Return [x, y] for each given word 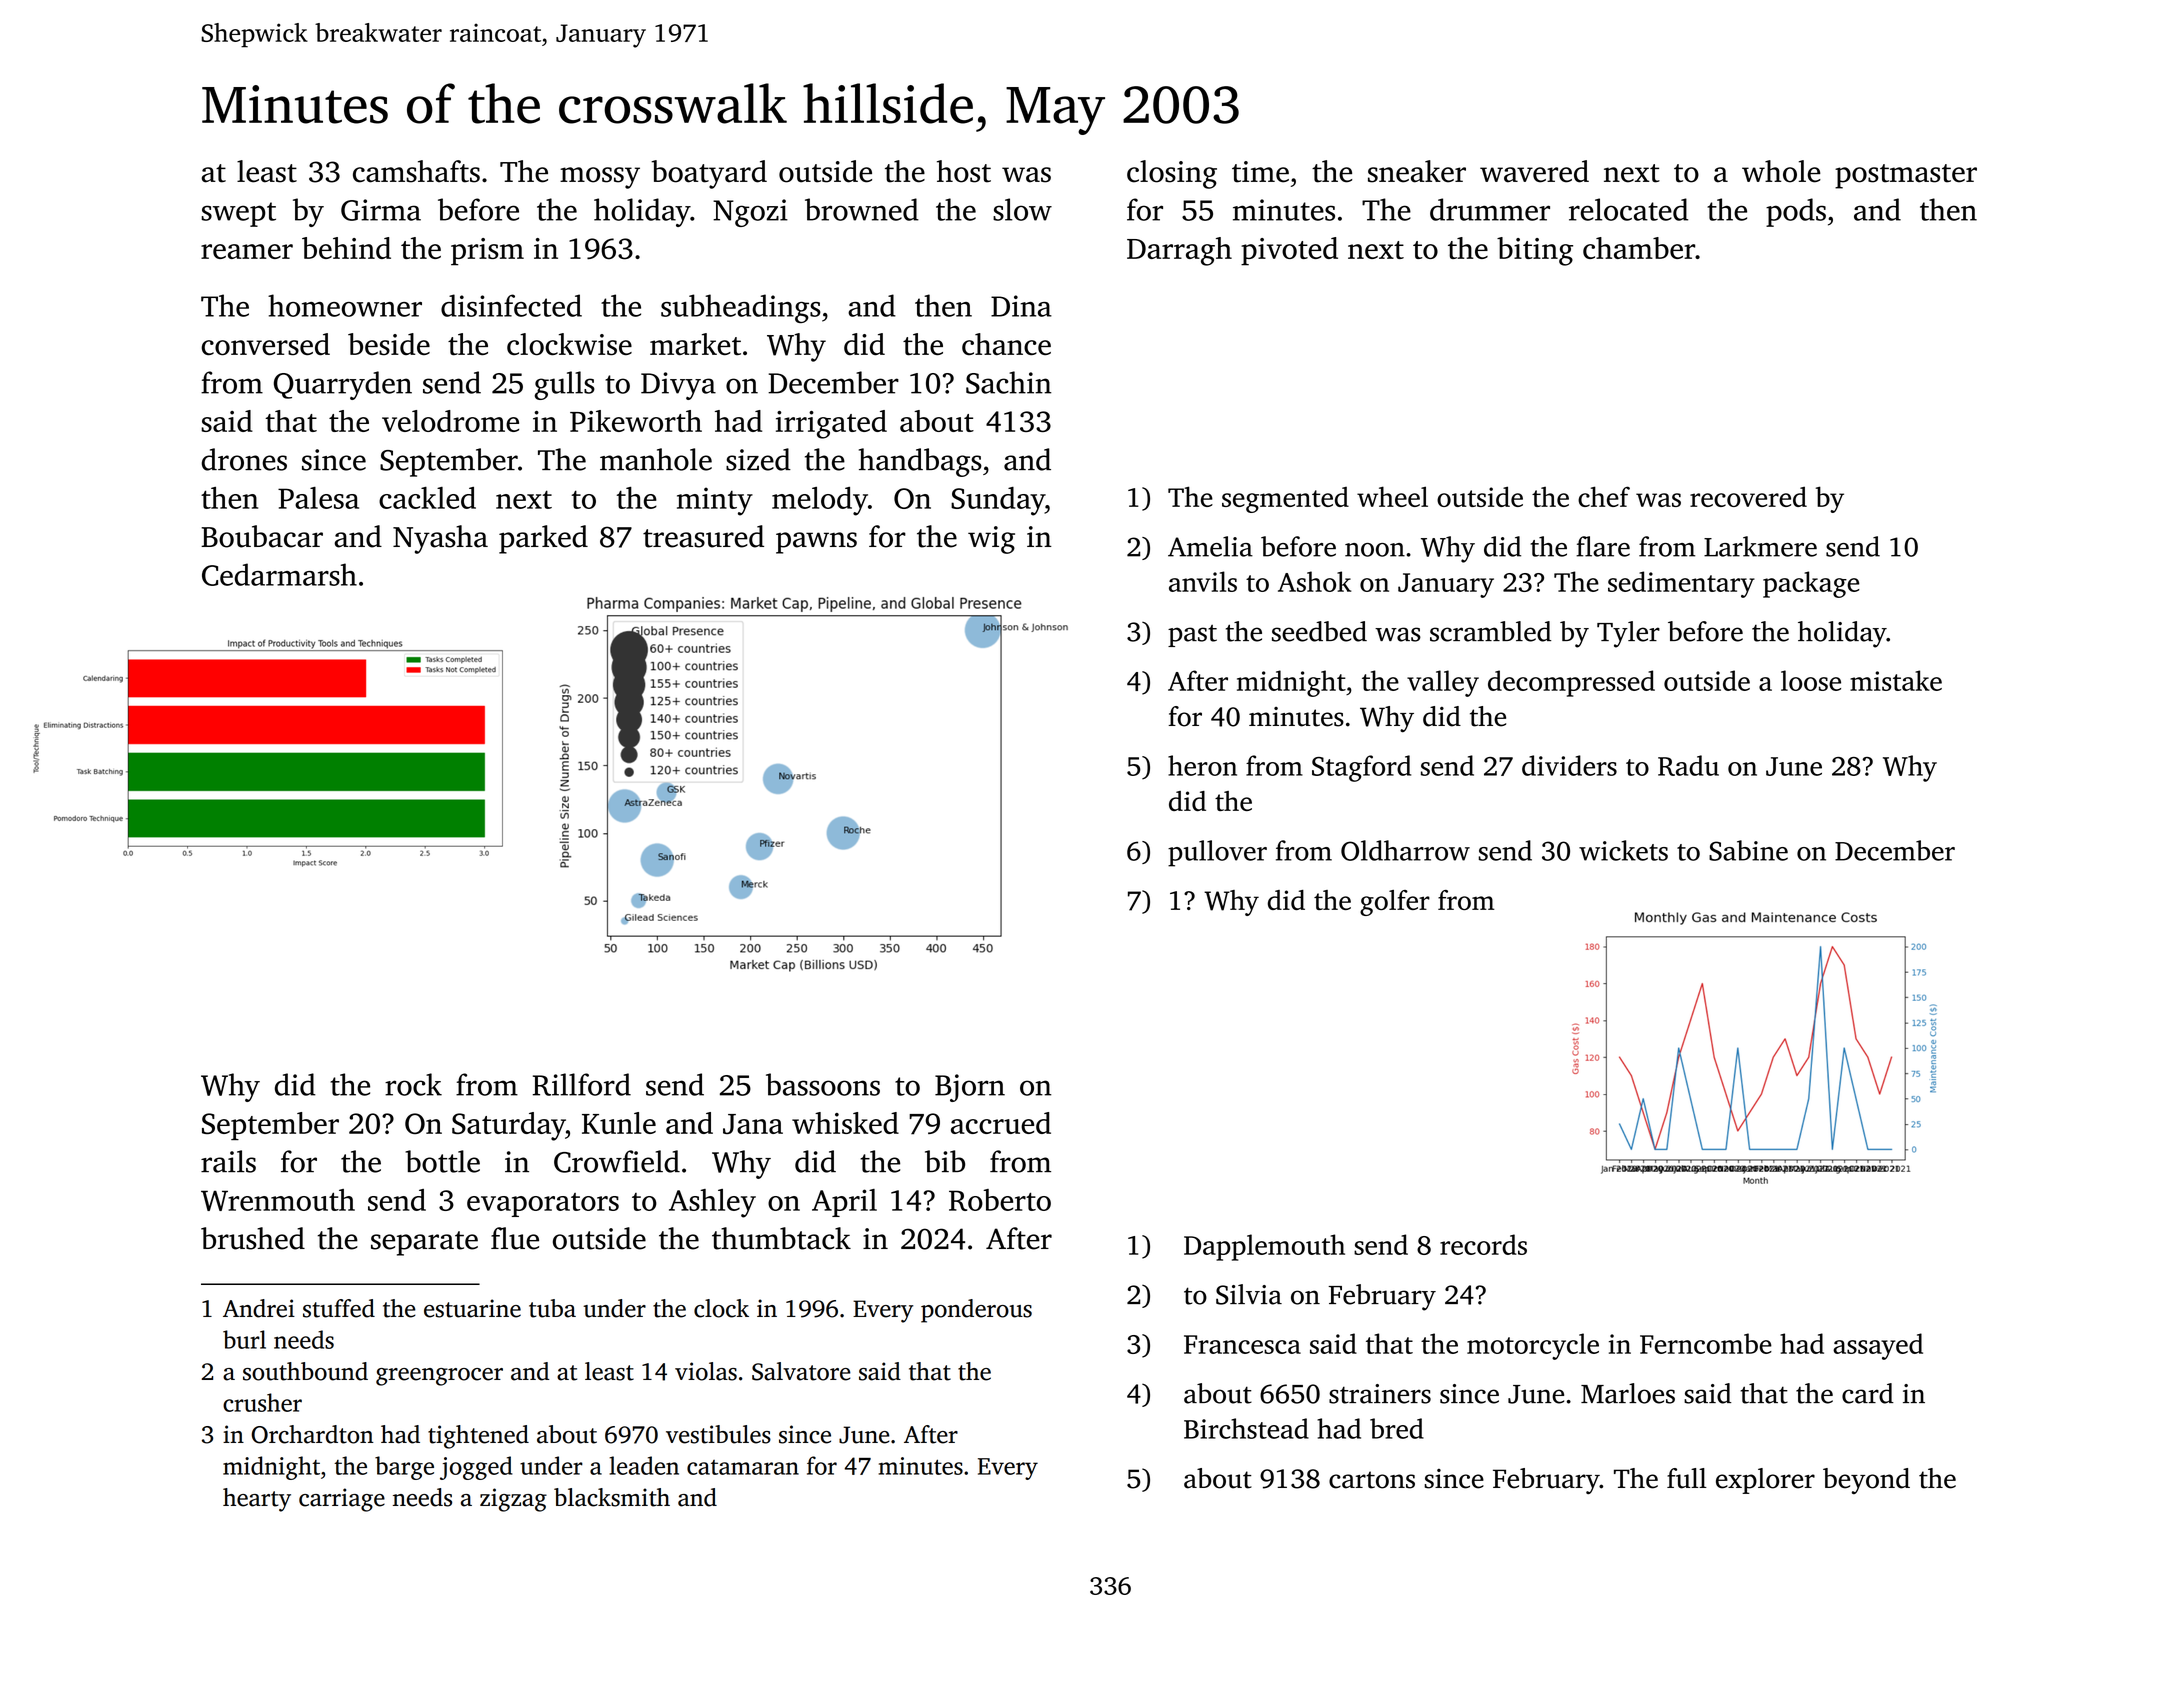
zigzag [513, 1500]
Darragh [1179, 251]
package [1811, 584]
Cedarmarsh [279, 574]
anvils [1203, 581]
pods [1796, 212]
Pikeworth [636, 421]
